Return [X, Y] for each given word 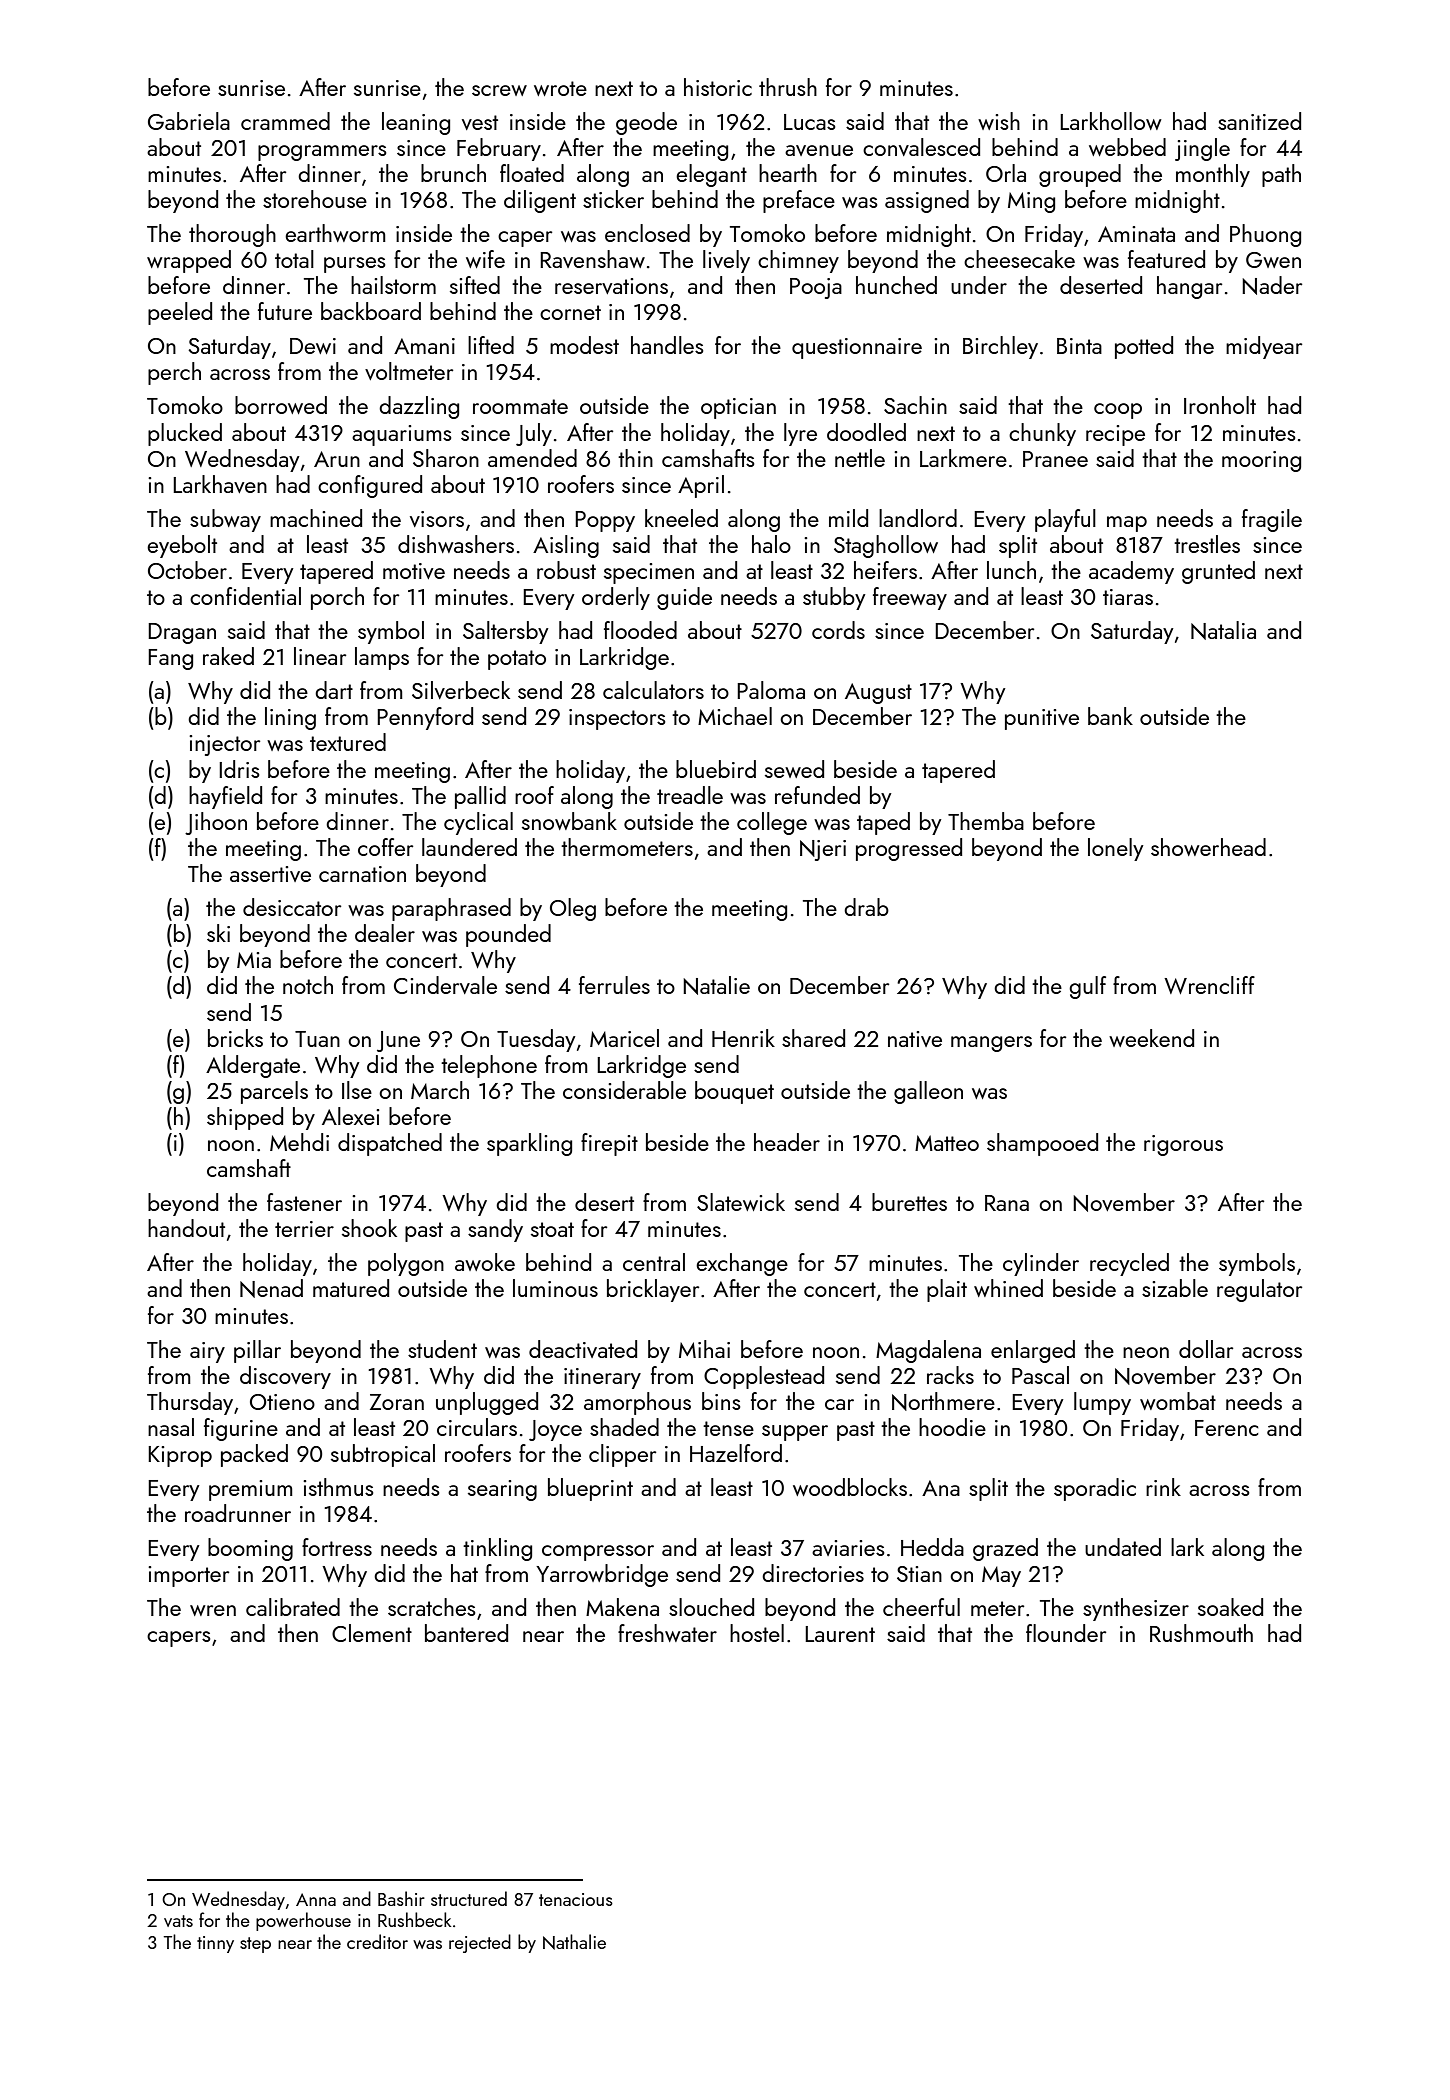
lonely [1115, 849]
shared [813, 1038]
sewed [794, 769]
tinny [215, 1944]
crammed [285, 121]
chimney [798, 261]
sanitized [1259, 121]
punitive [1042, 719]
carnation [362, 874]
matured [351, 1288]
